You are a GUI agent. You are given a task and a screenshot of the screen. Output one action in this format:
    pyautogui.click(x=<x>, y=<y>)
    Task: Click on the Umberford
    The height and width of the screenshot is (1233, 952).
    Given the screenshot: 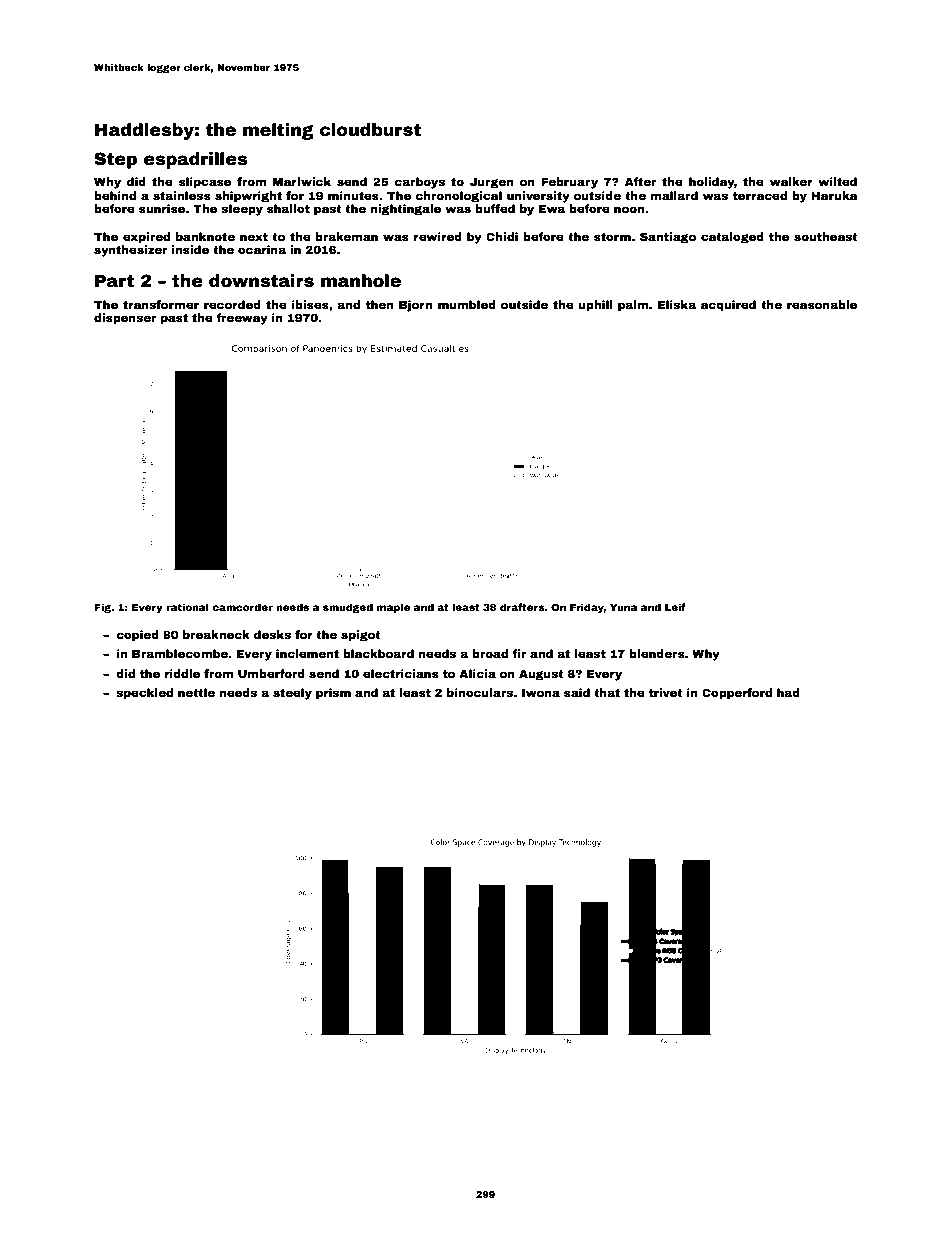 What is the action you would take?
    pyautogui.click(x=271, y=673)
